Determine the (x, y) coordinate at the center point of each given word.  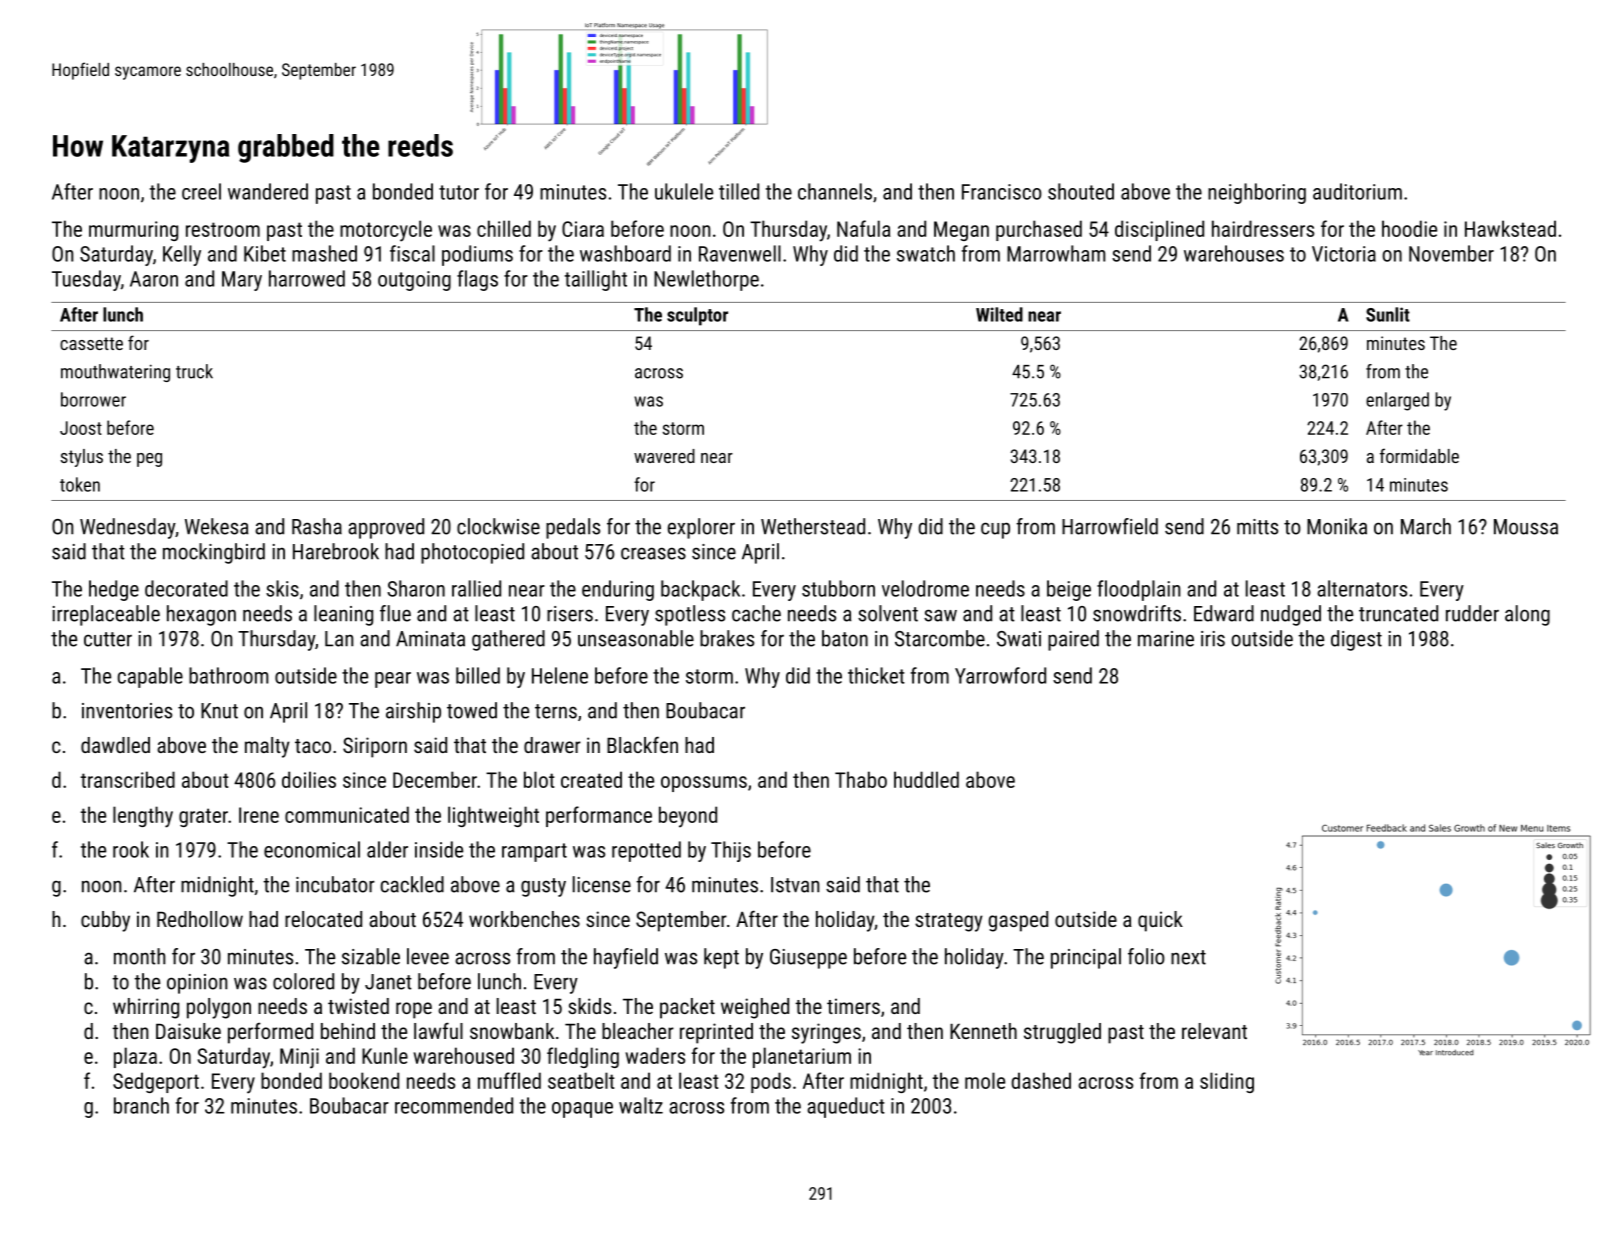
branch (141, 1105)
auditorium (1357, 191)
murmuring (133, 231)
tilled (739, 191)
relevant (1214, 1031)
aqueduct (846, 1107)
